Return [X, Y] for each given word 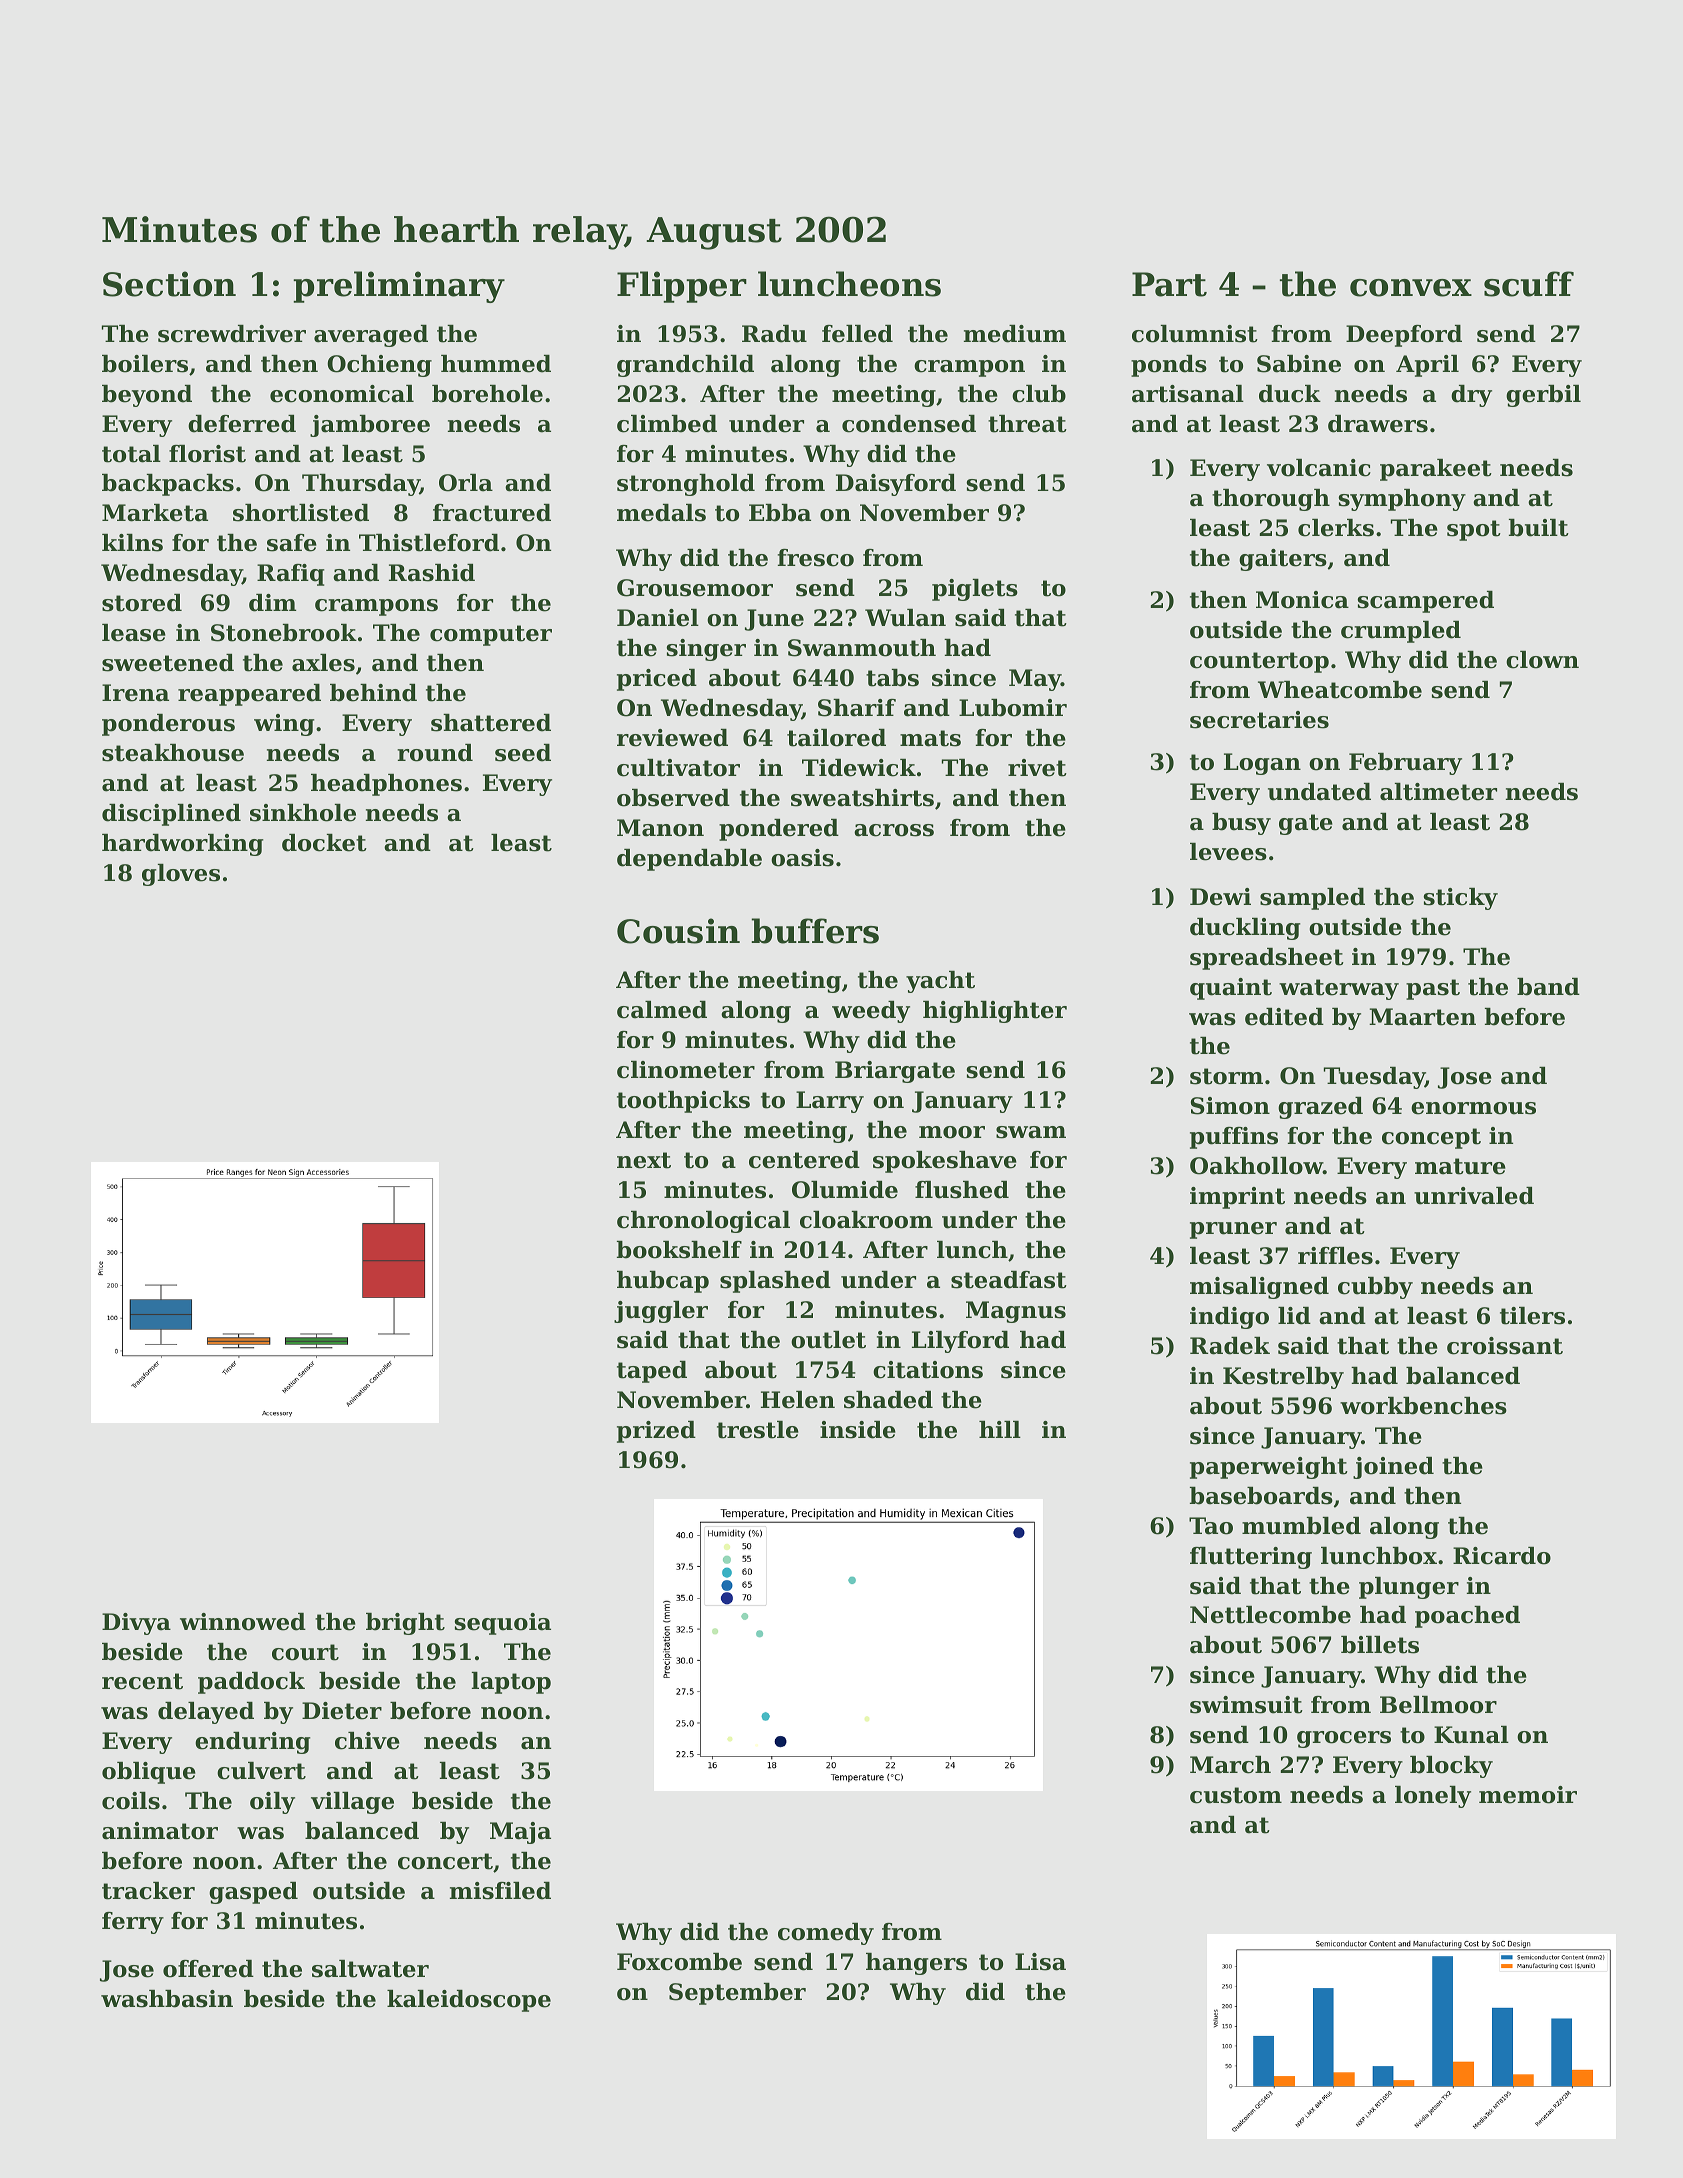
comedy [826, 1934]
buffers [815, 931]
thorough [1271, 500]
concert [445, 1861]
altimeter [1438, 792]
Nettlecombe [1270, 1615]
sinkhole [303, 813]
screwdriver [232, 334]
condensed [909, 424]
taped [652, 1372]
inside [858, 1430]
